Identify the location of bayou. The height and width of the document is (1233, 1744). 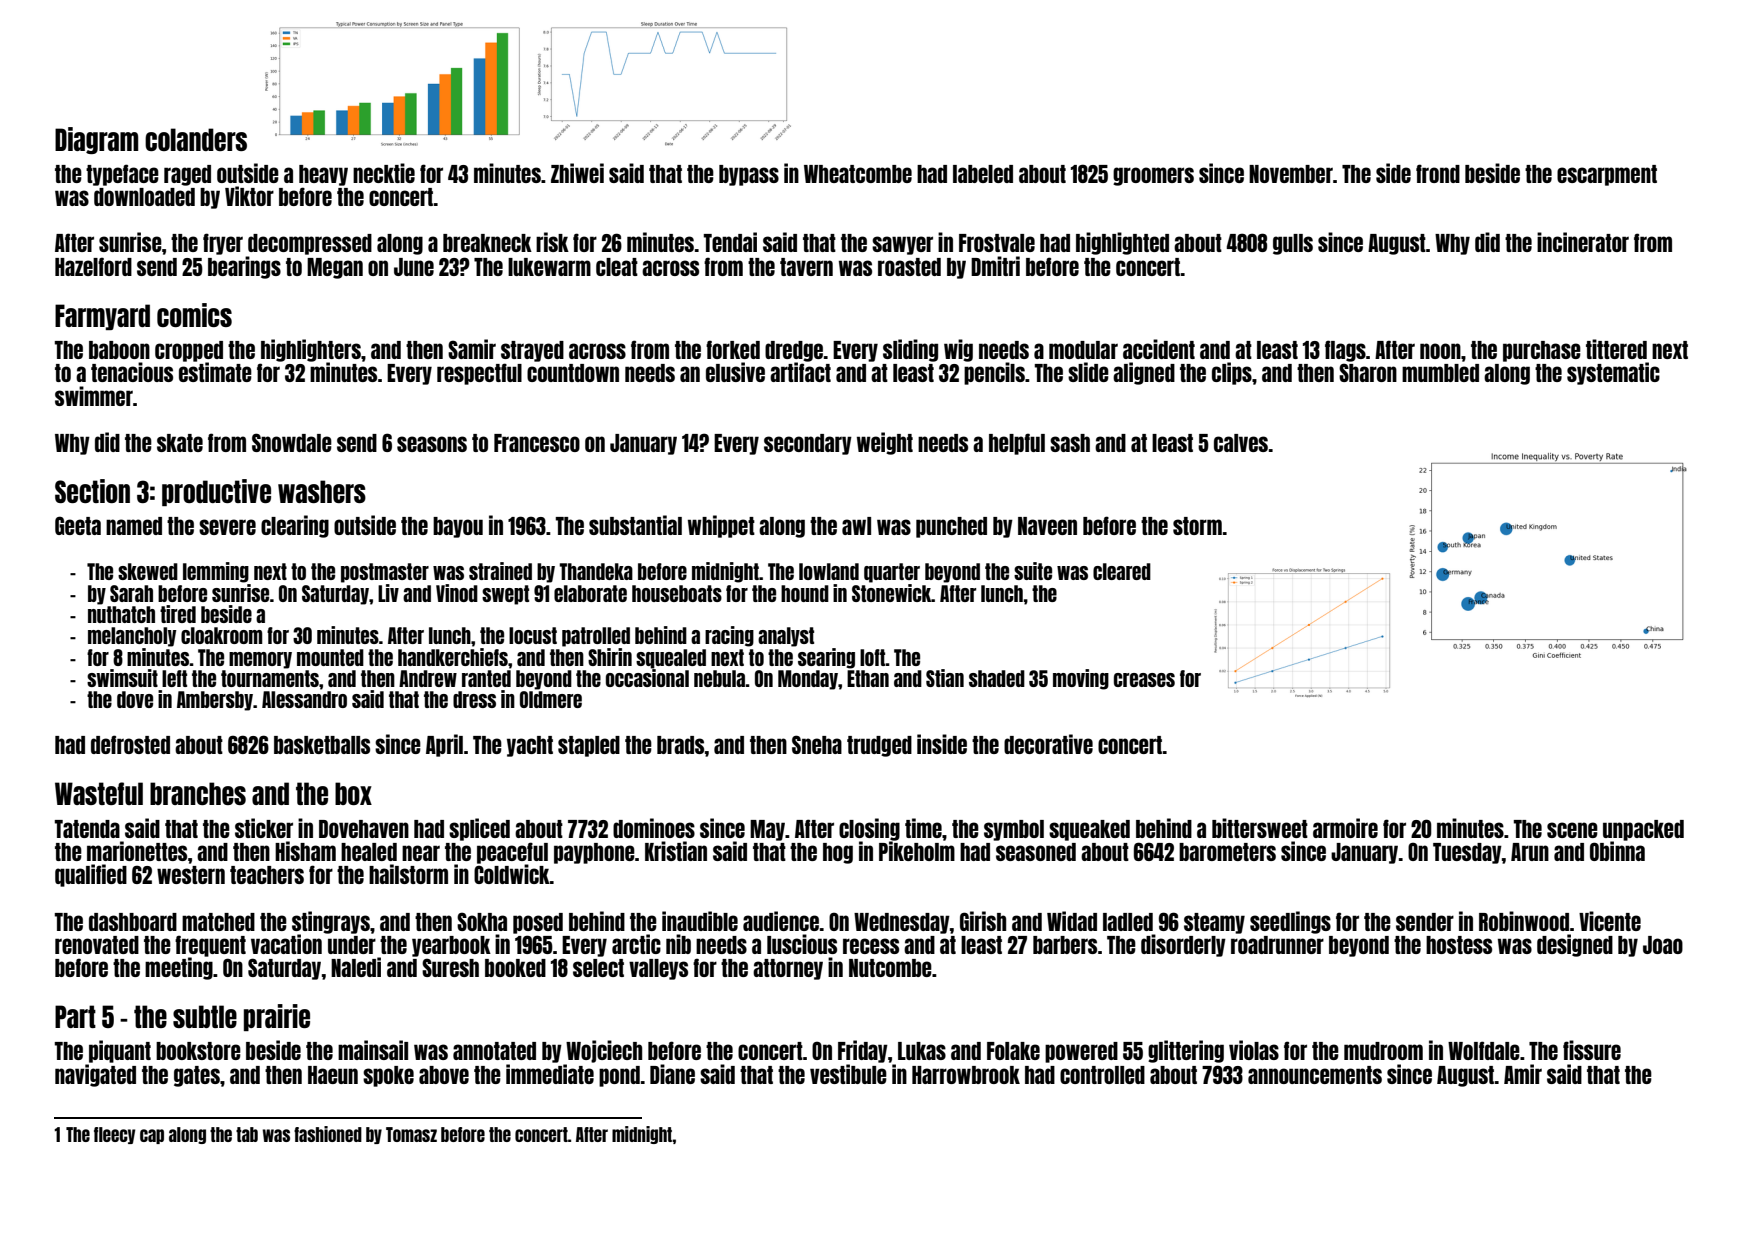
(458, 527).
